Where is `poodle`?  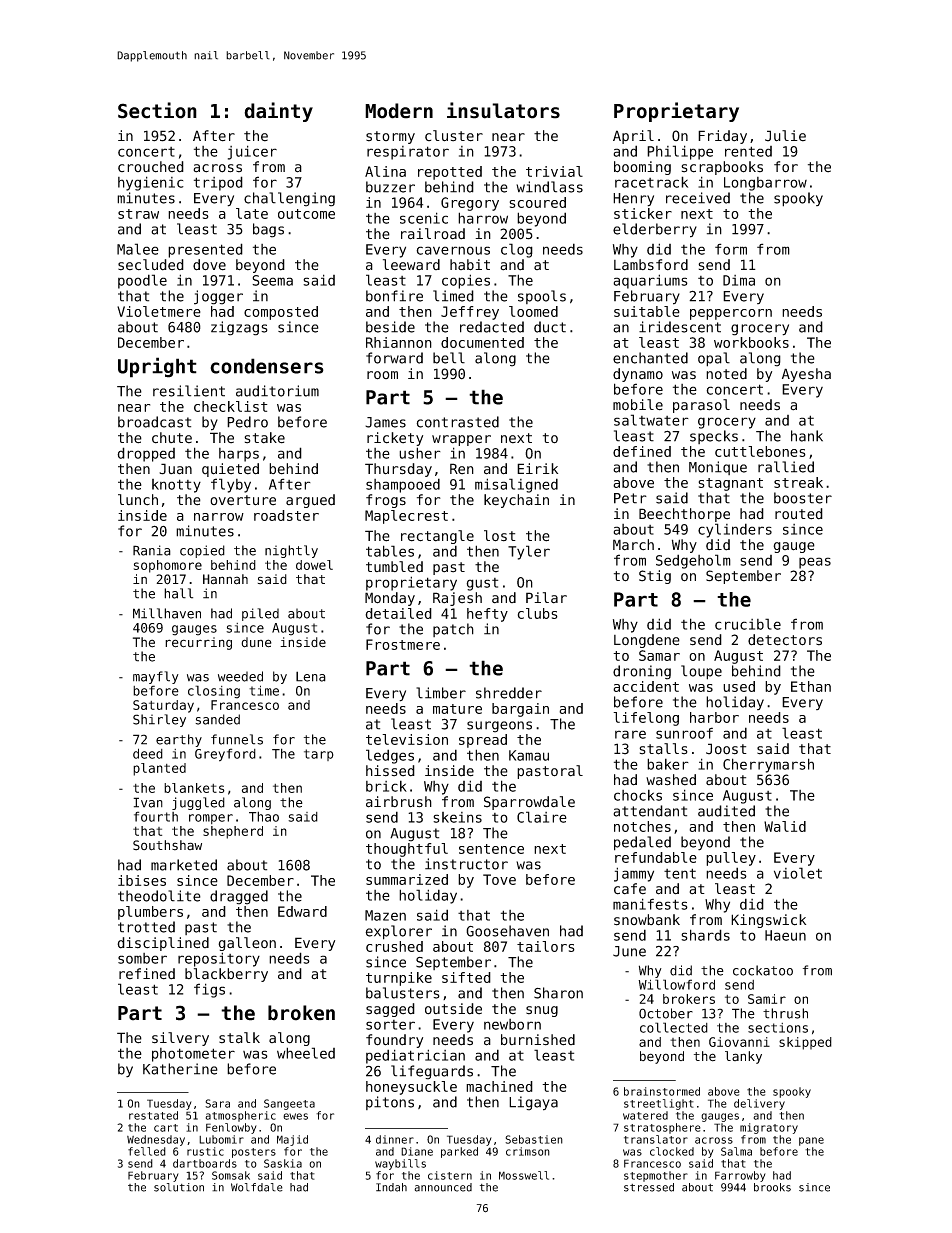
poodle is located at coordinates (142, 281).
